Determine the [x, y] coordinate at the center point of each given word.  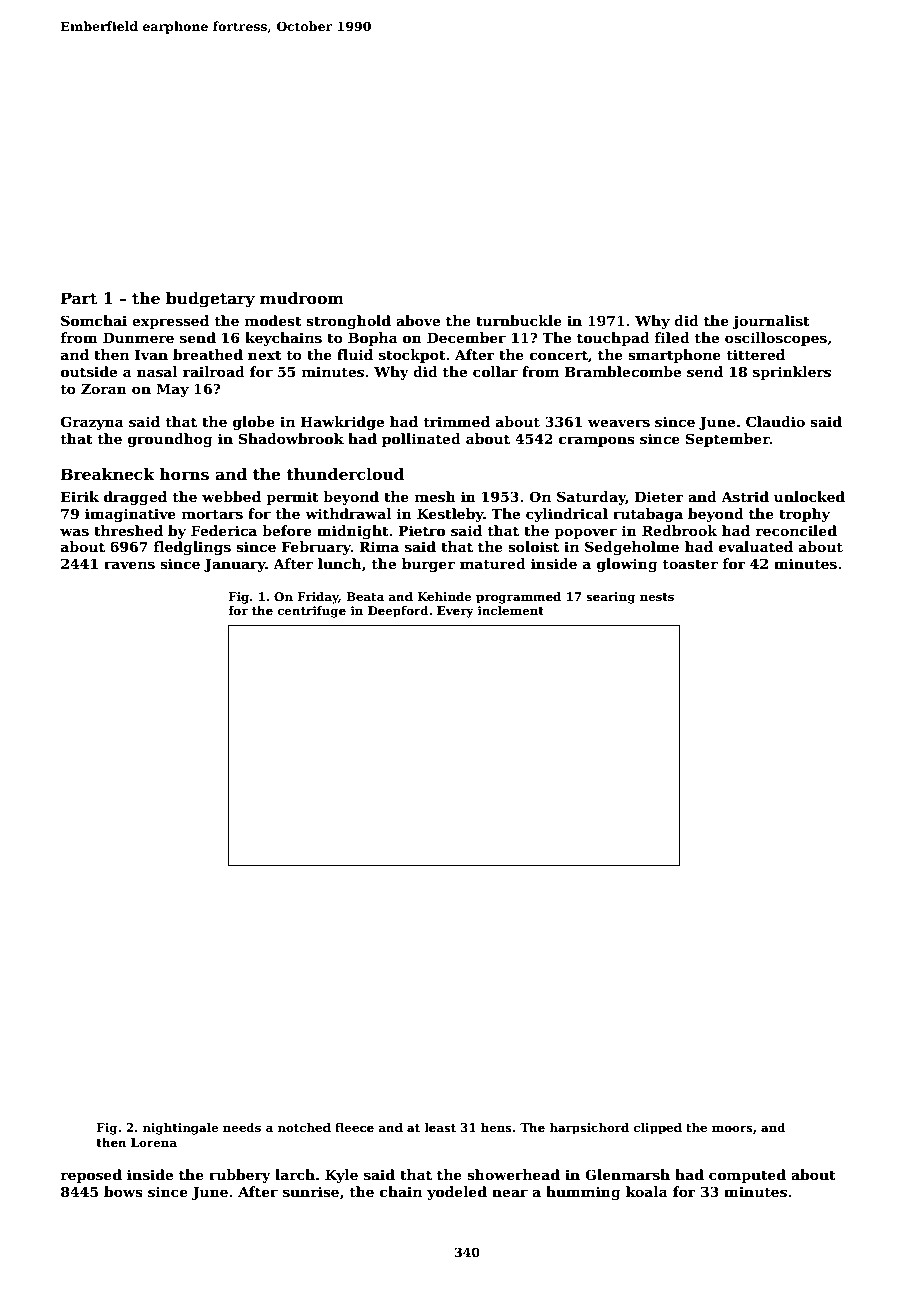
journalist [771, 322]
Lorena [154, 1142]
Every [455, 612]
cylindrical [567, 515]
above [418, 320]
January [235, 565]
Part [79, 298]
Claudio [775, 421]
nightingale [181, 1129]
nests [657, 597]
